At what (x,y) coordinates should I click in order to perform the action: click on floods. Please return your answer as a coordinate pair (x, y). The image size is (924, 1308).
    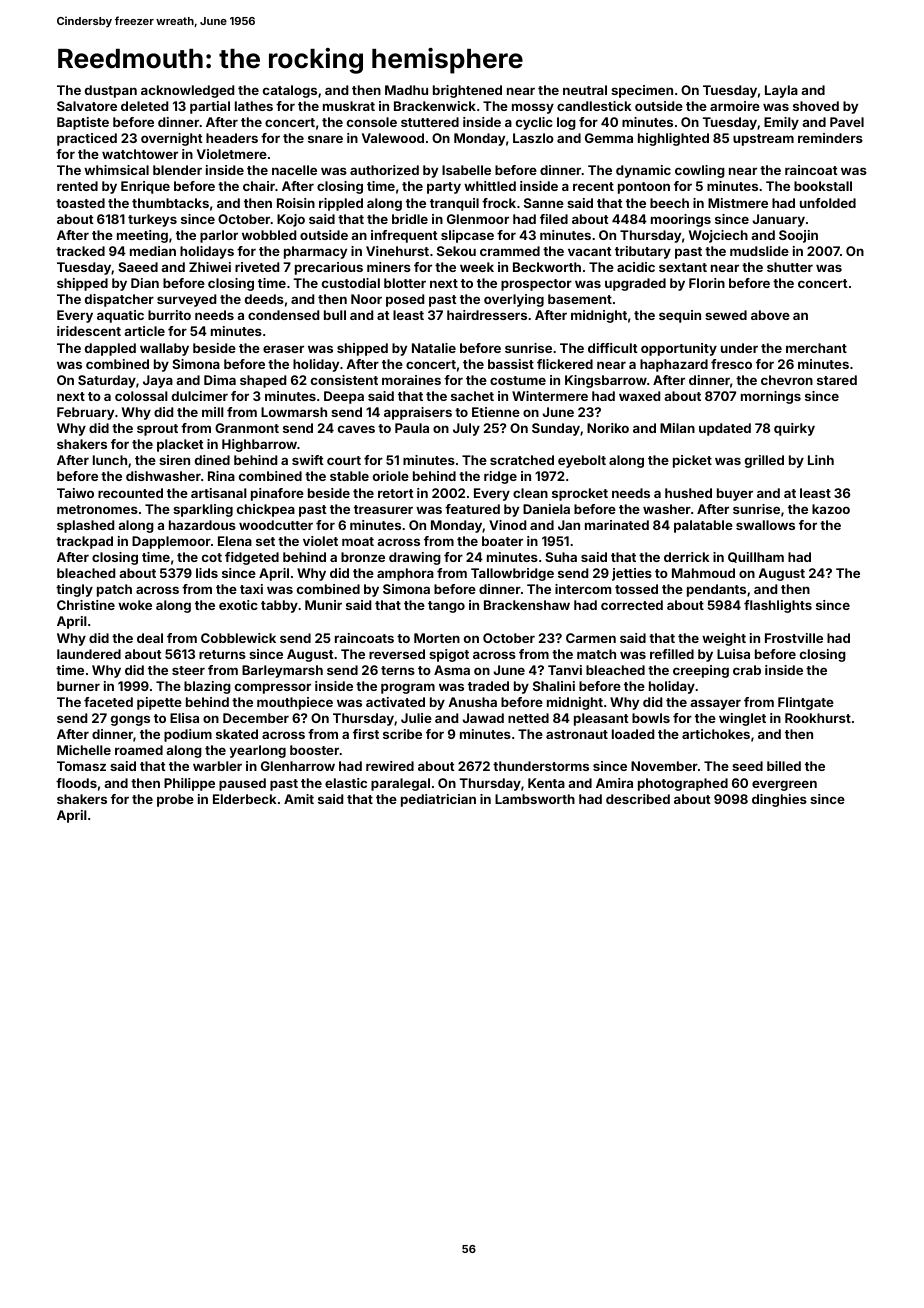
    Looking at the image, I should click on (76, 783).
